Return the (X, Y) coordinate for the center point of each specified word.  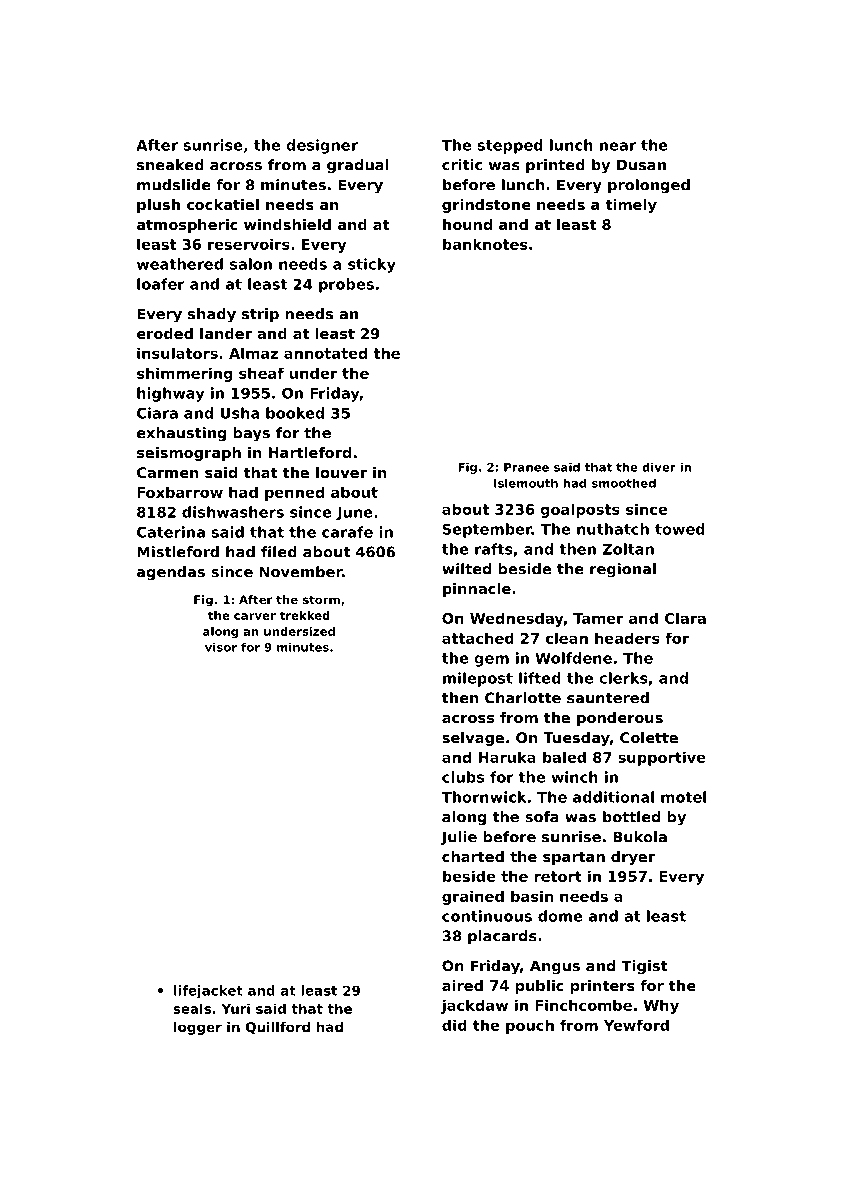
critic (462, 165)
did (454, 1025)
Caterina (171, 532)
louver (341, 472)
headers (627, 638)
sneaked (170, 165)
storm (321, 600)
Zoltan (628, 549)
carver (255, 616)
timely (631, 206)
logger (198, 1028)
